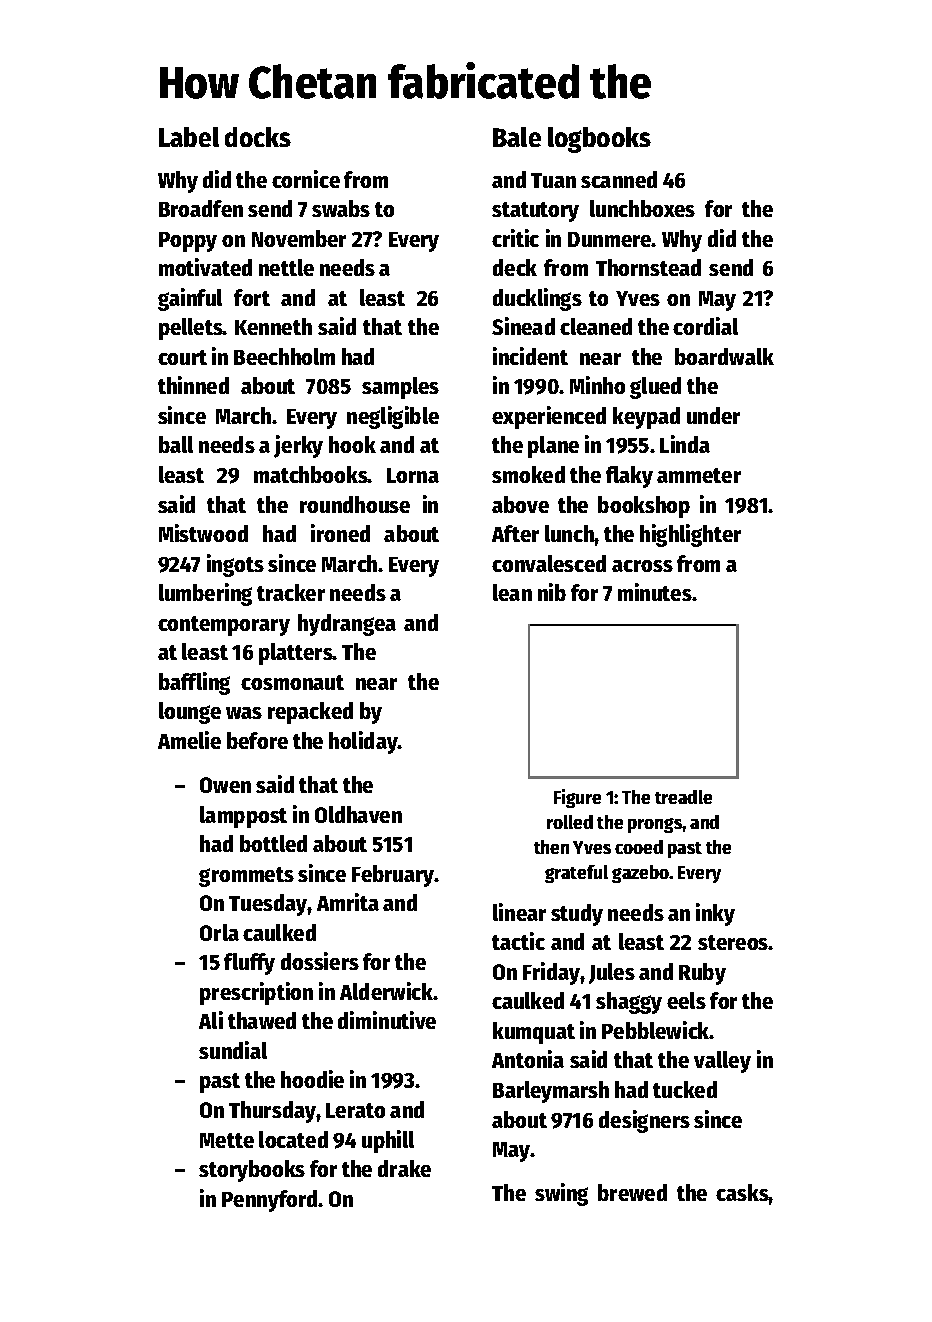 The image size is (932, 1322). What do you see at coordinates (258, 137) in the screenshot?
I see `docks` at bounding box center [258, 137].
